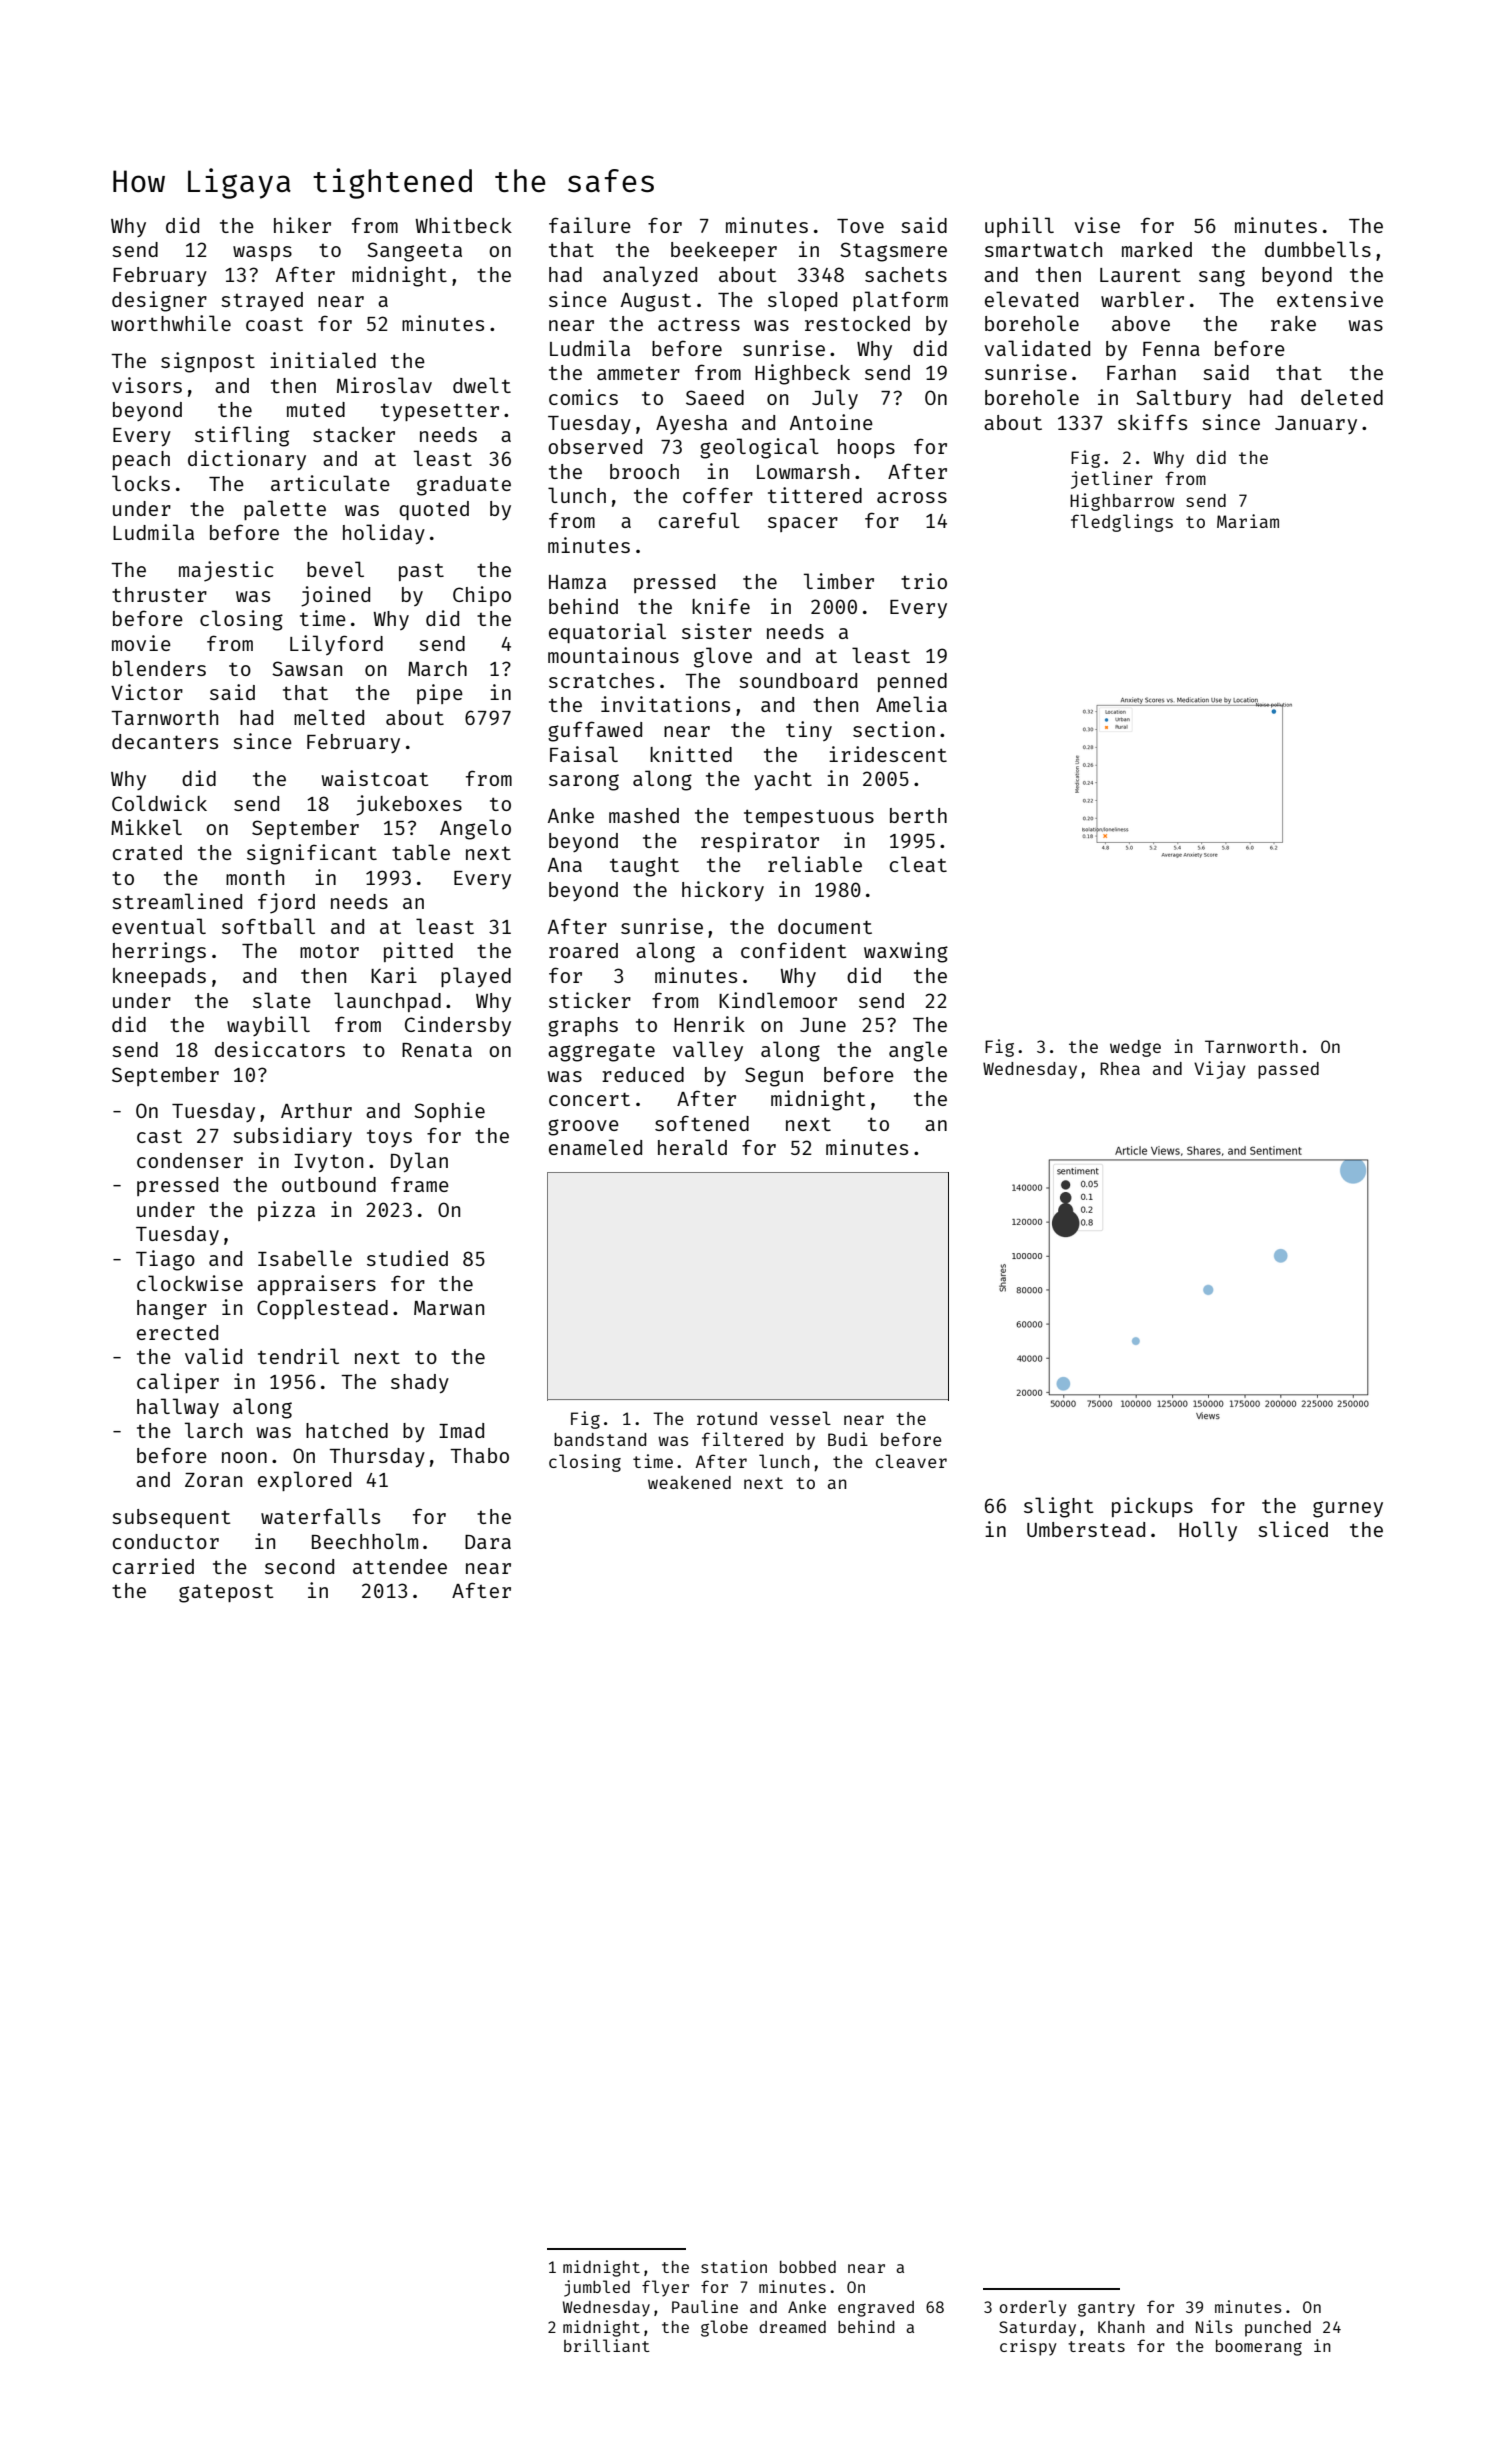 The image size is (1496, 2464). What do you see at coordinates (1120, 1068) in the screenshot?
I see `Rhea` at bounding box center [1120, 1068].
